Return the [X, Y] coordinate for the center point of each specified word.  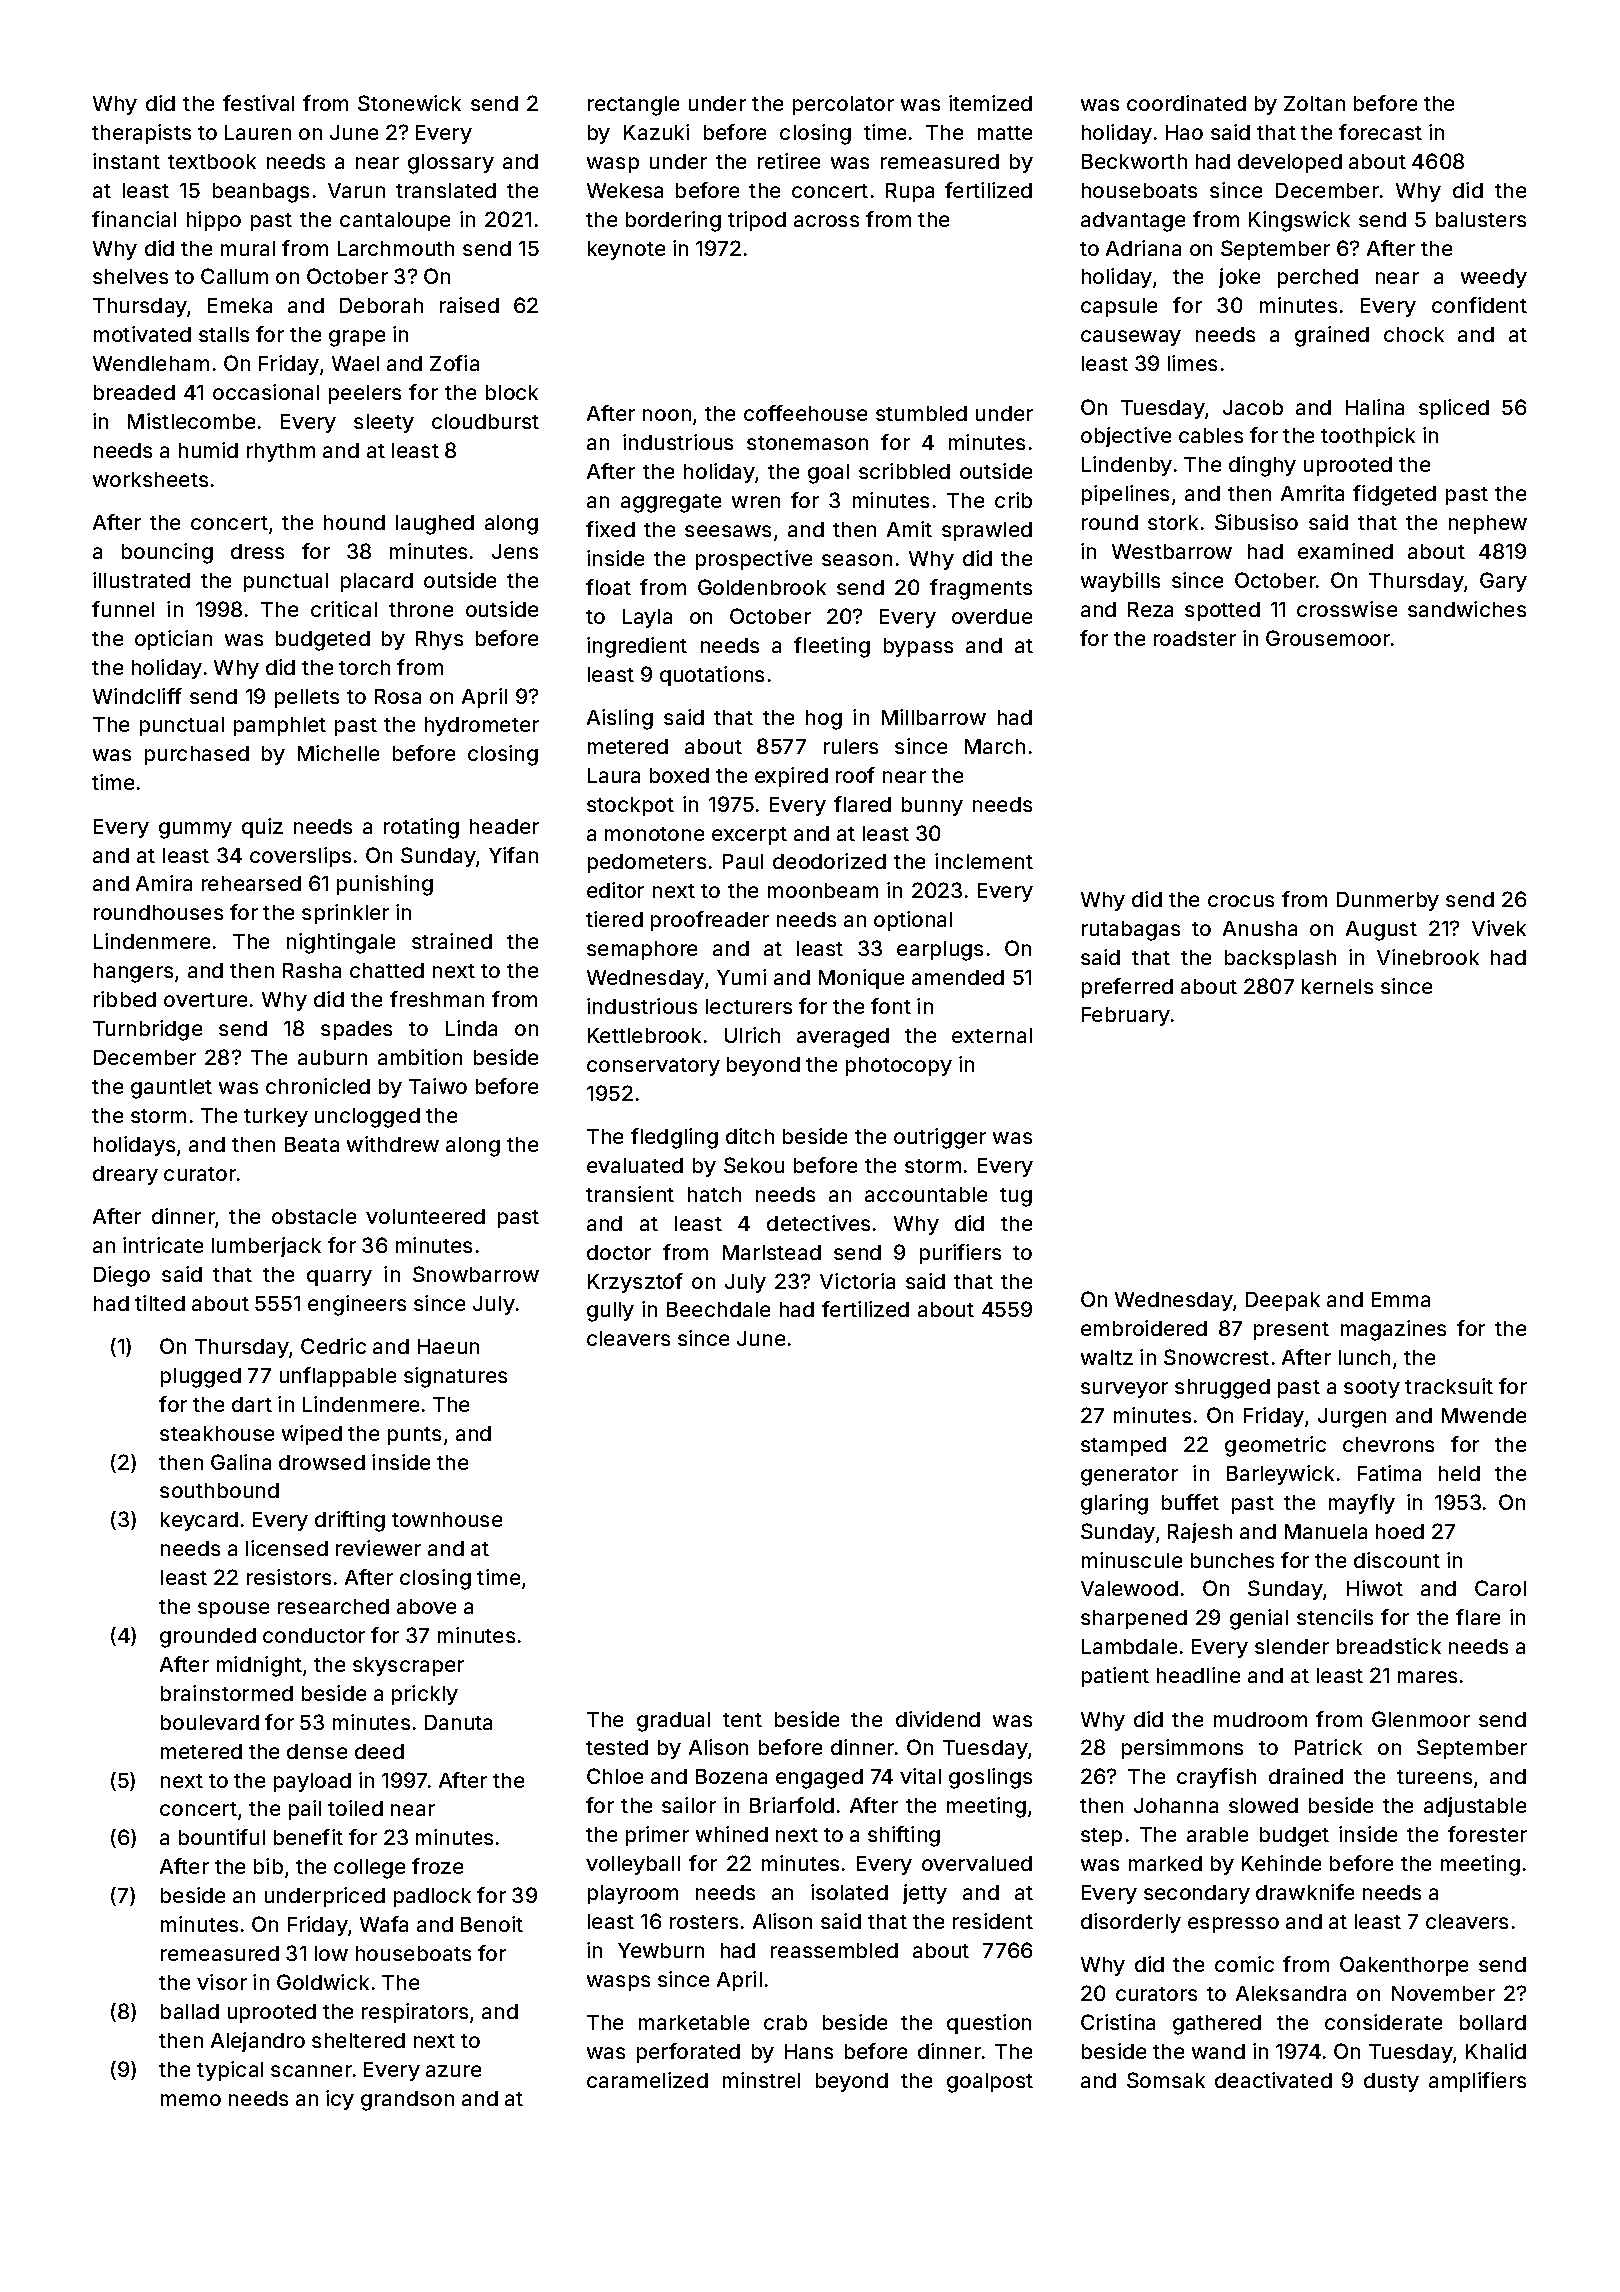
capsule [1119, 307]
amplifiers [1477, 2082]
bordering [673, 221]
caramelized [647, 2080]
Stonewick [409, 103]
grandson [407, 2101]
